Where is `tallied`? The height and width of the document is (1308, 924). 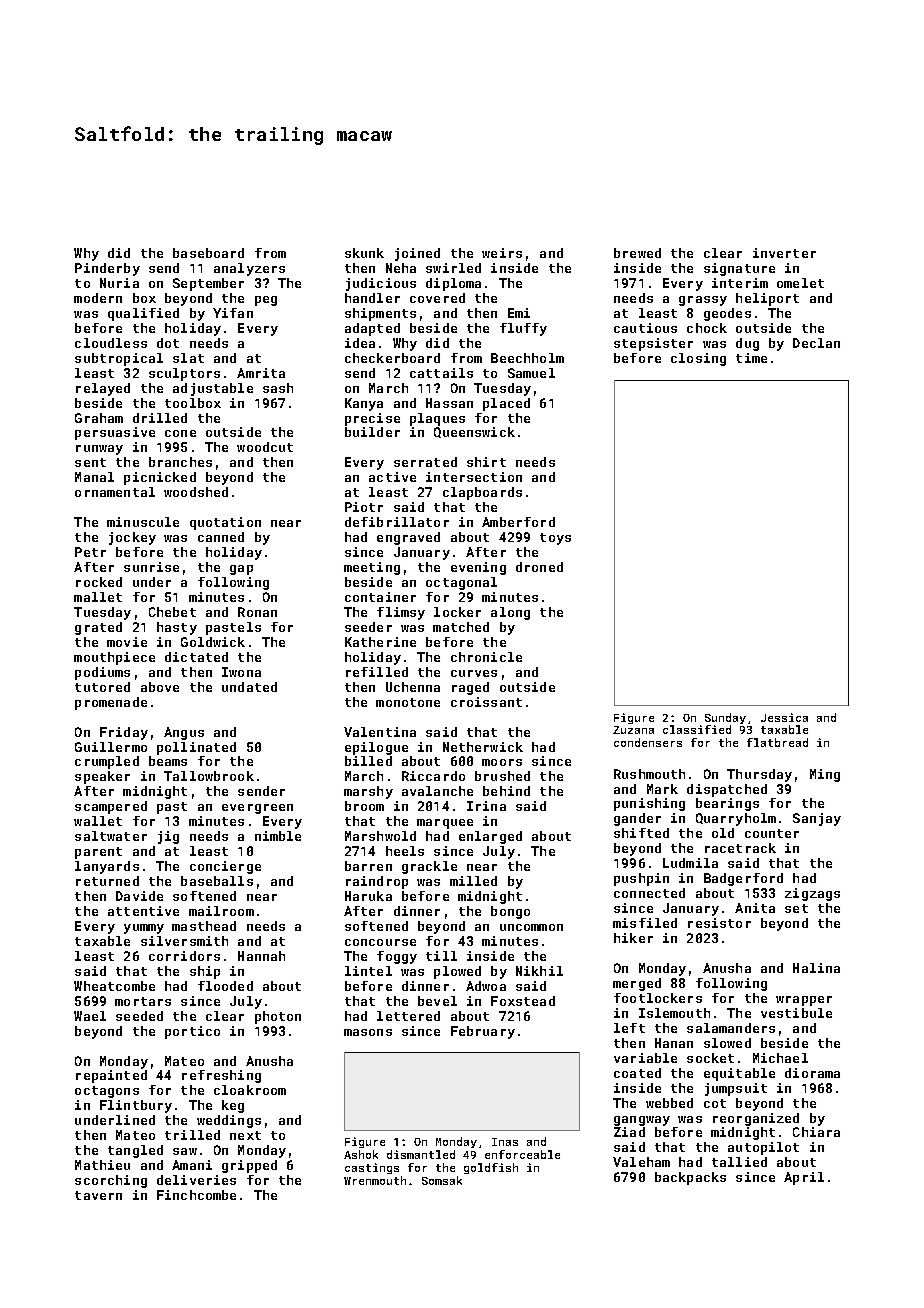 tallied is located at coordinates (739, 1162).
